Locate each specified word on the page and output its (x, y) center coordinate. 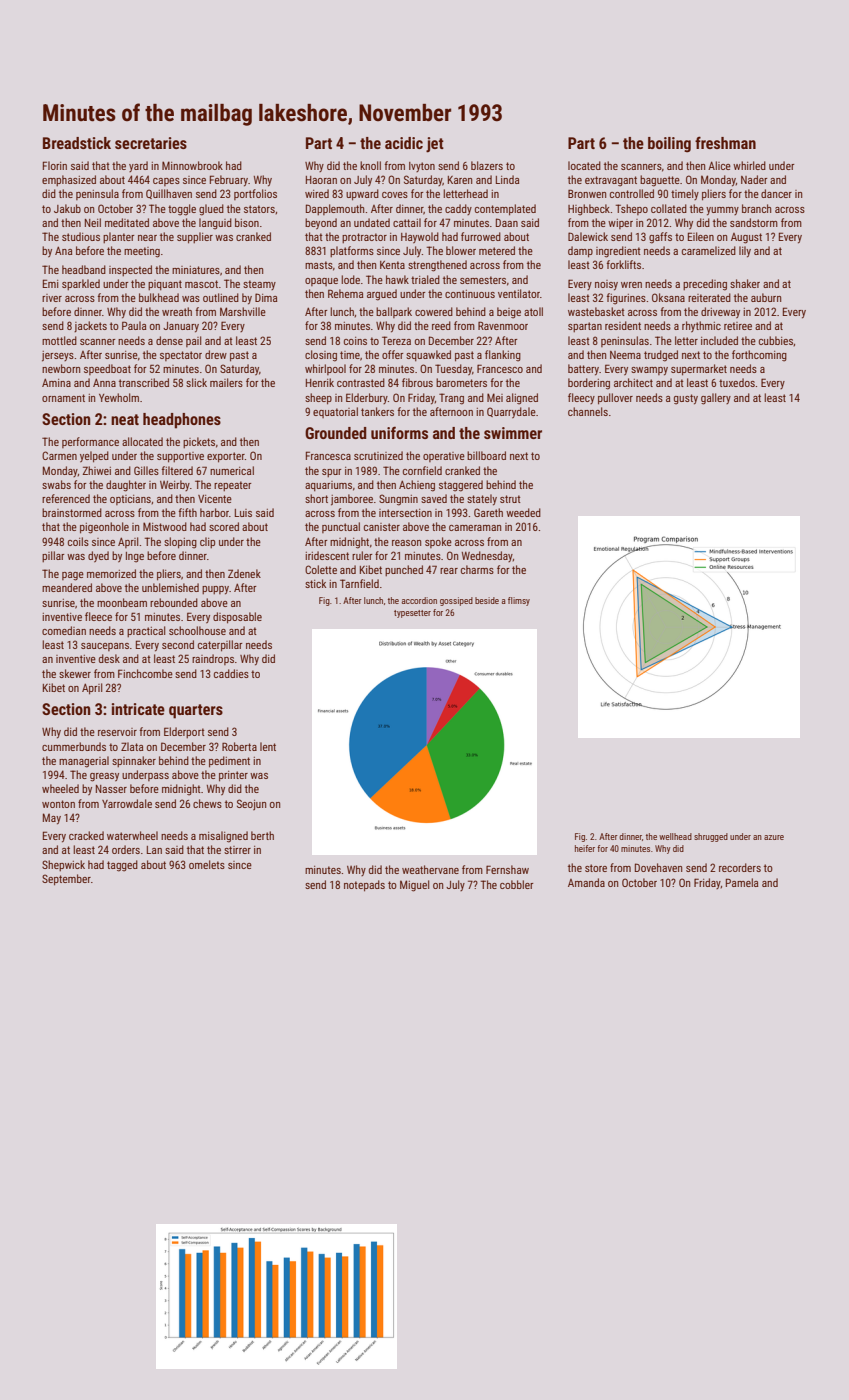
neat (125, 419)
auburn (766, 297)
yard (138, 166)
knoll (370, 165)
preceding (705, 285)
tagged (122, 866)
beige (509, 313)
